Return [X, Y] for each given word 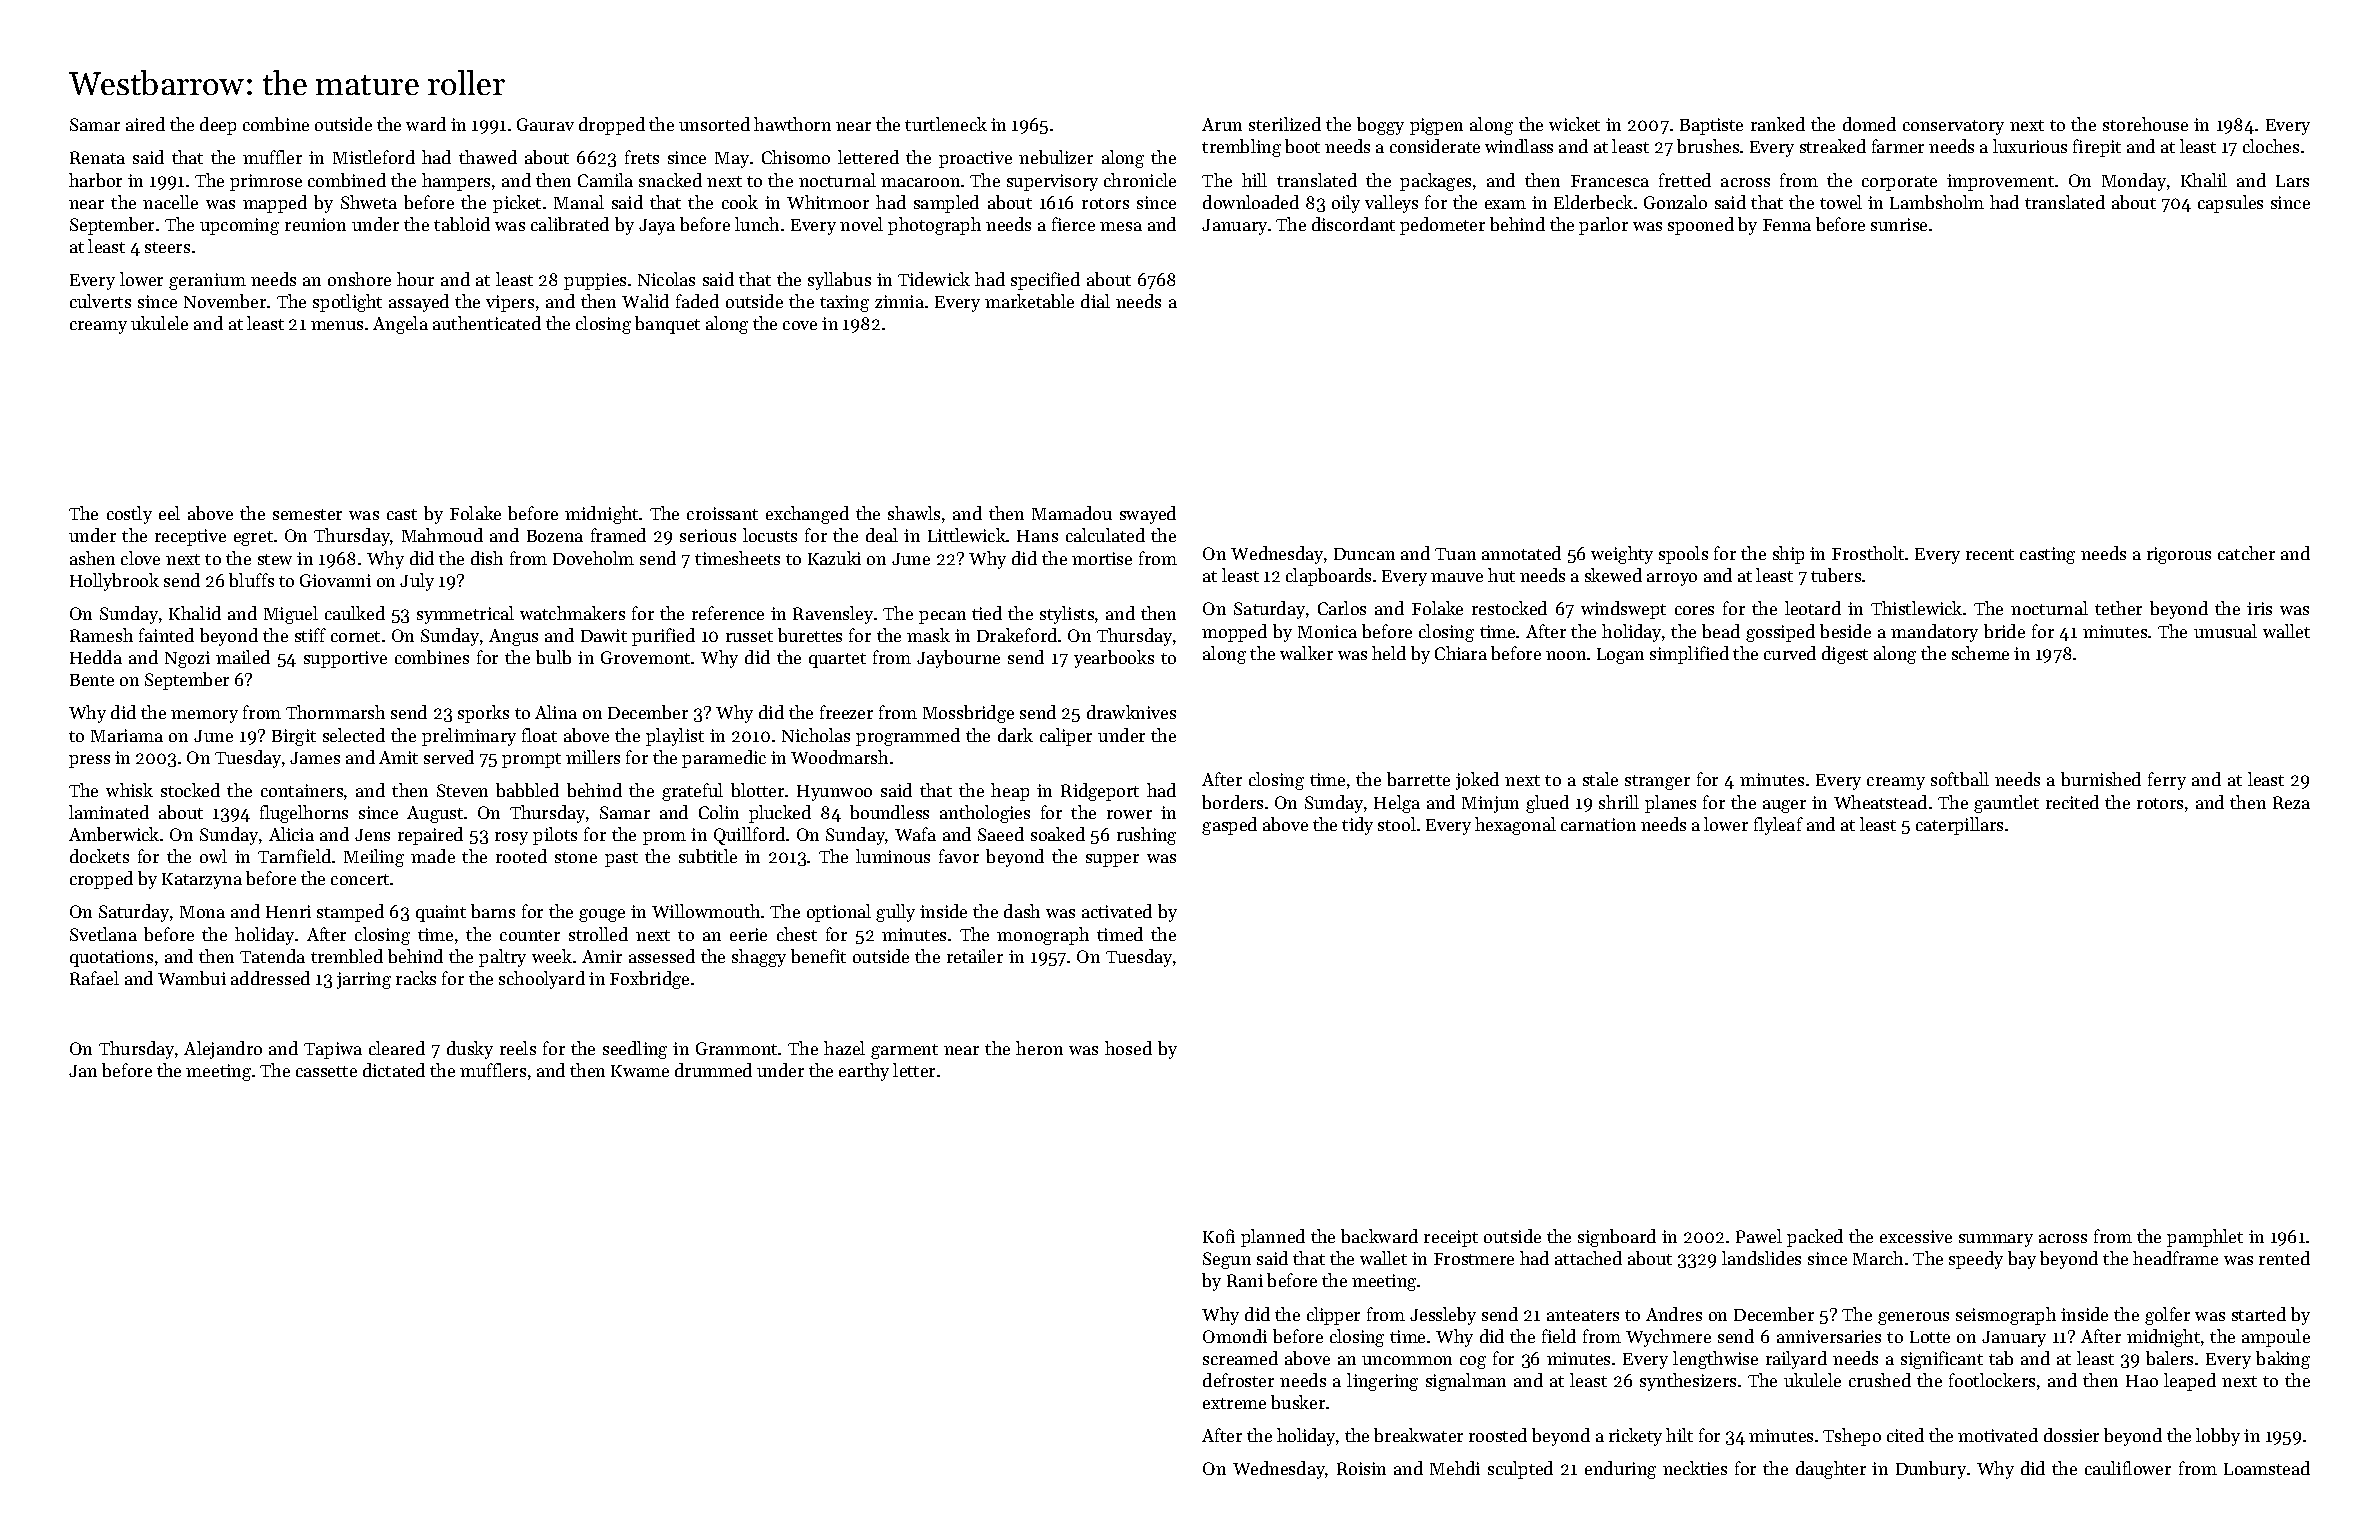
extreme [1234, 1403]
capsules [2230, 204]
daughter [1831, 1470]
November [225, 301]
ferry [2167, 781]
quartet [837, 660]
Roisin [1361, 1468]
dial [1095, 301]
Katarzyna [202, 881]
